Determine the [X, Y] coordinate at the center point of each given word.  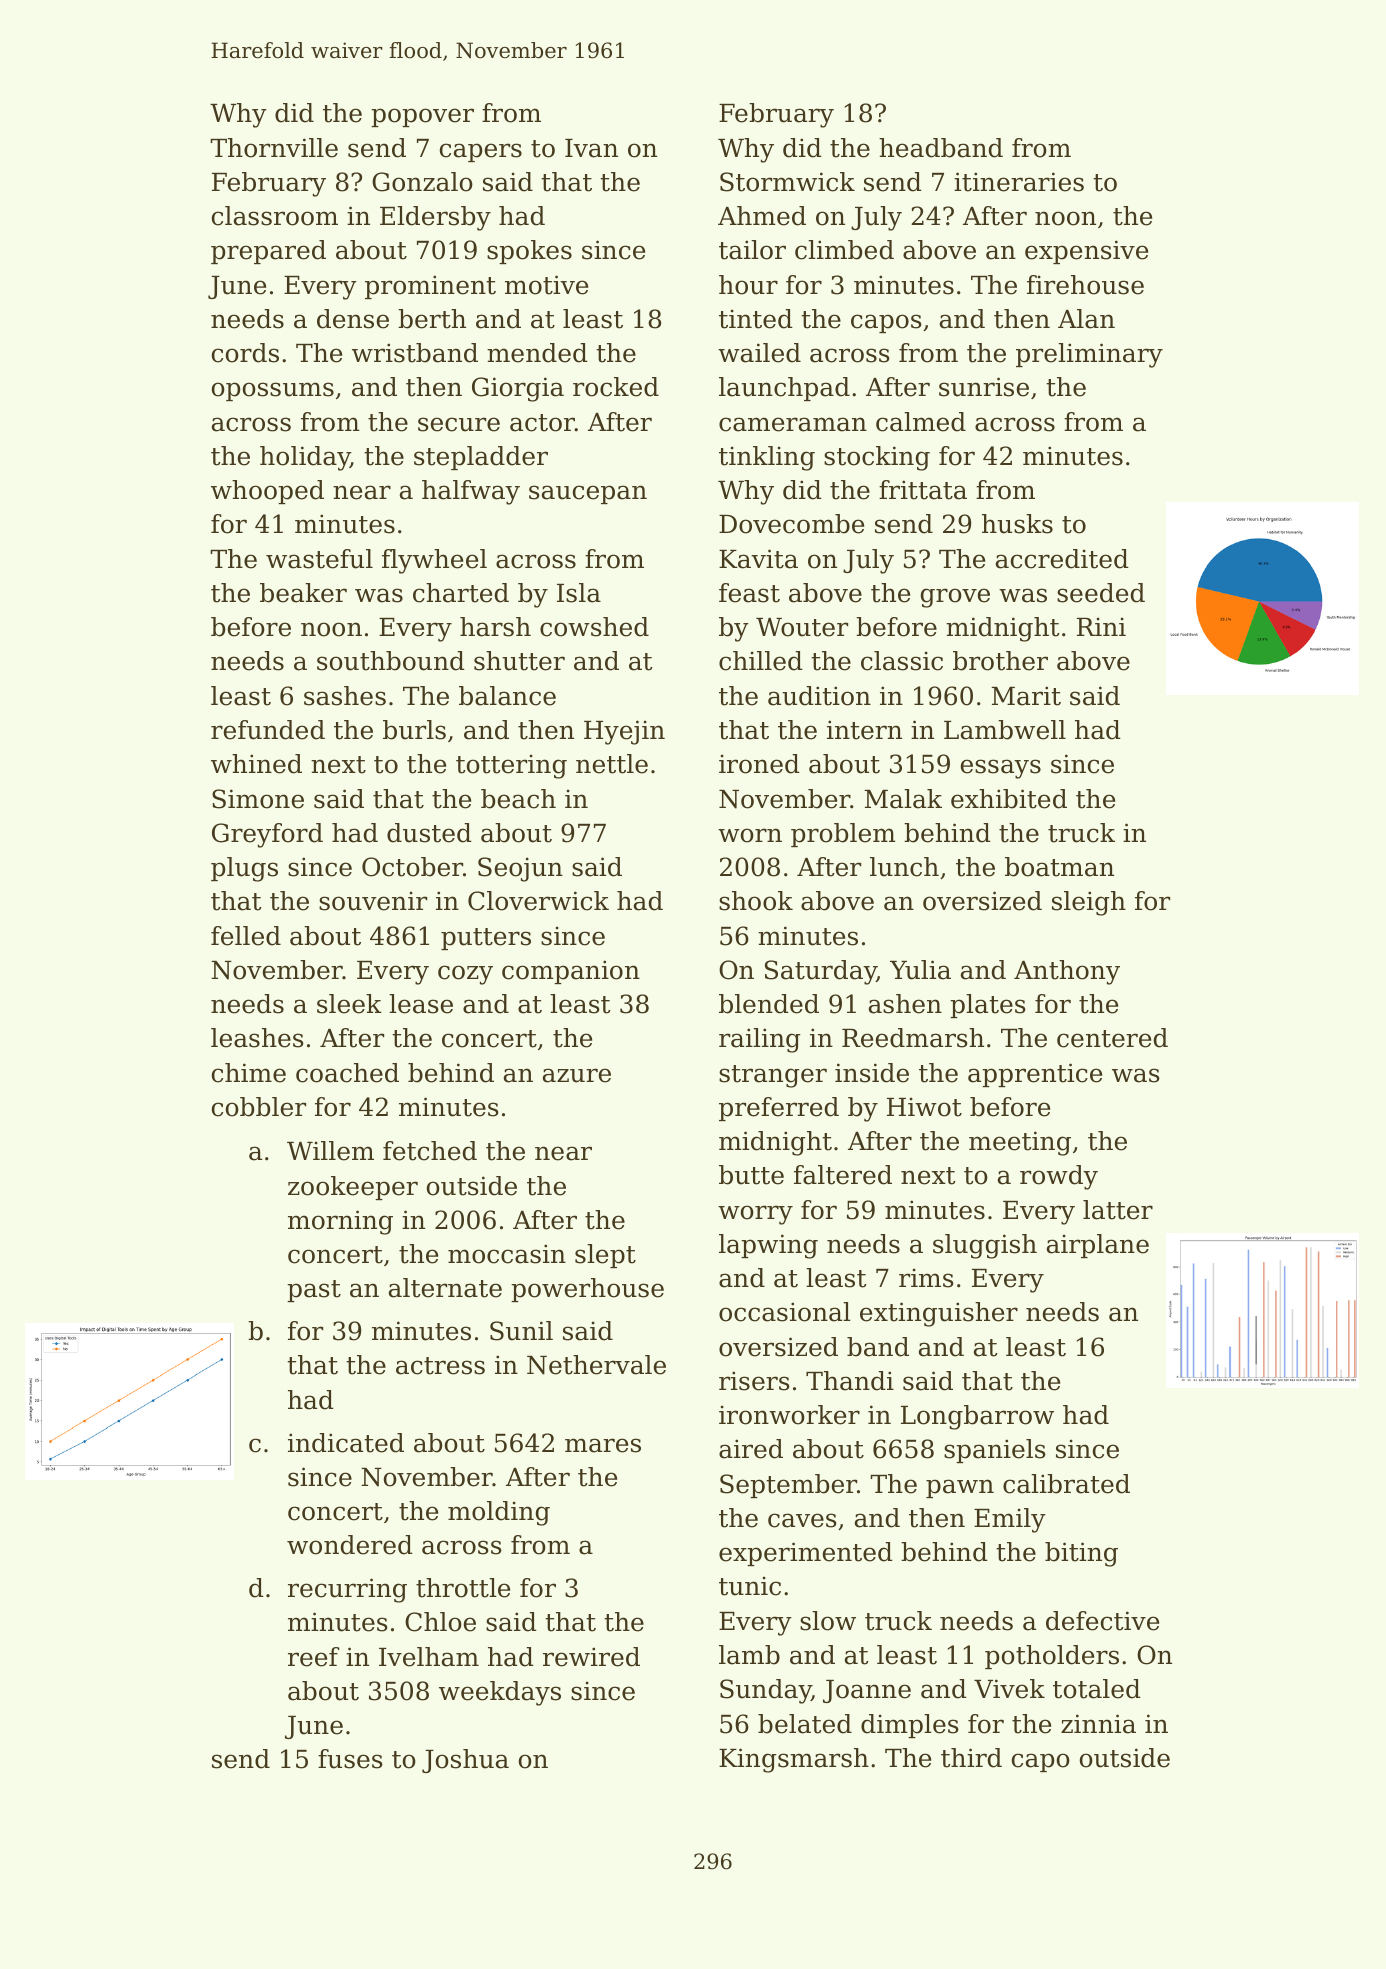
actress [440, 1366]
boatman [1059, 867]
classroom [275, 216]
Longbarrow [977, 1417]
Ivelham [429, 1657]
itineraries [1019, 182]
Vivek [1009, 1689]
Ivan [591, 148]
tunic [750, 1586]
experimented [806, 1554]
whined [256, 764]
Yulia [920, 970]
